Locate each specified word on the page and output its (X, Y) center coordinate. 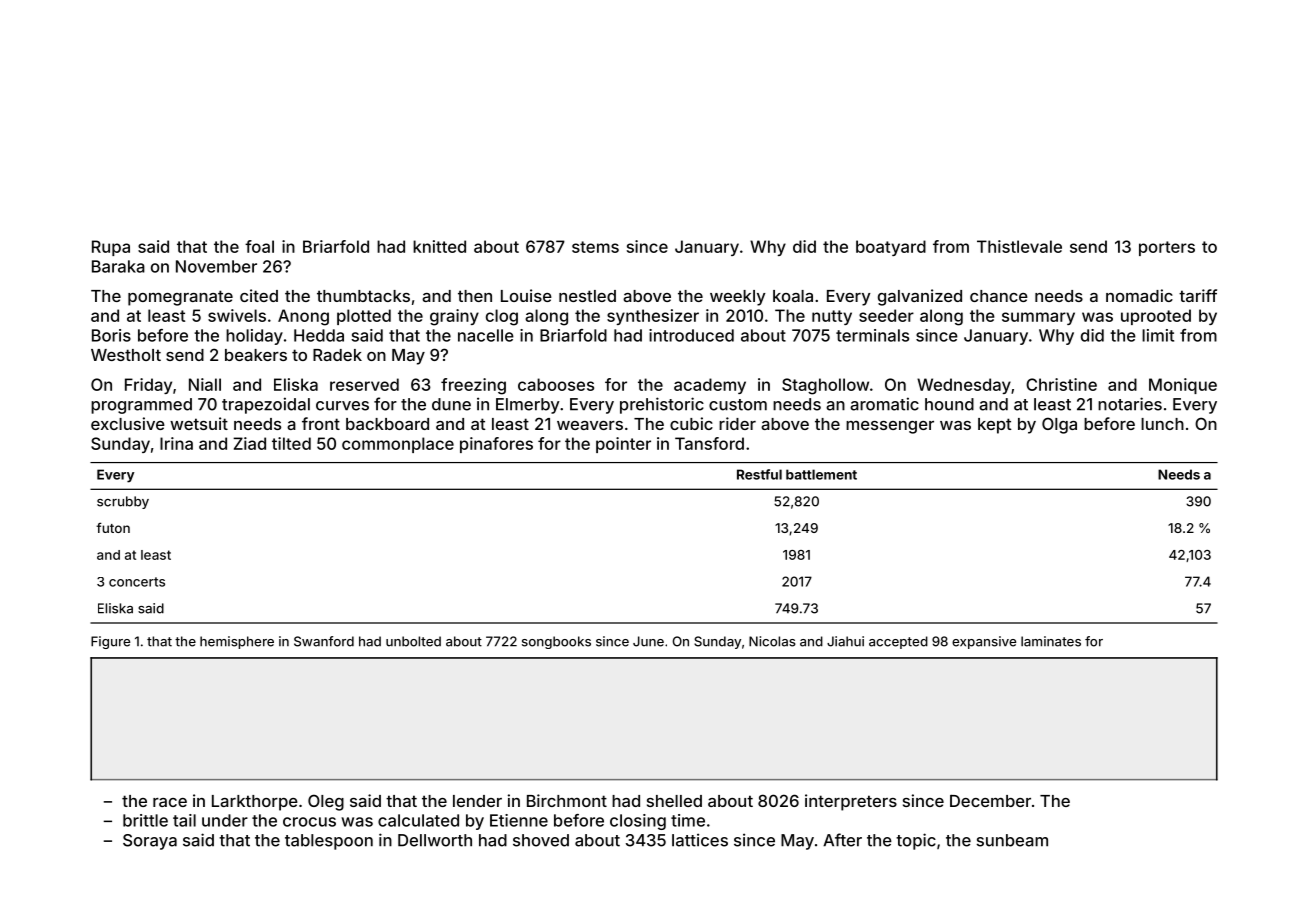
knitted (439, 246)
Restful (759, 474)
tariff (1198, 295)
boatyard (891, 248)
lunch (1162, 424)
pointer (623, 445)
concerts (137, 582)
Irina (176, 443)
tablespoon (329, 842)
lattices (700, 840)
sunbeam (1012, 840)
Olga (1059, 425)
